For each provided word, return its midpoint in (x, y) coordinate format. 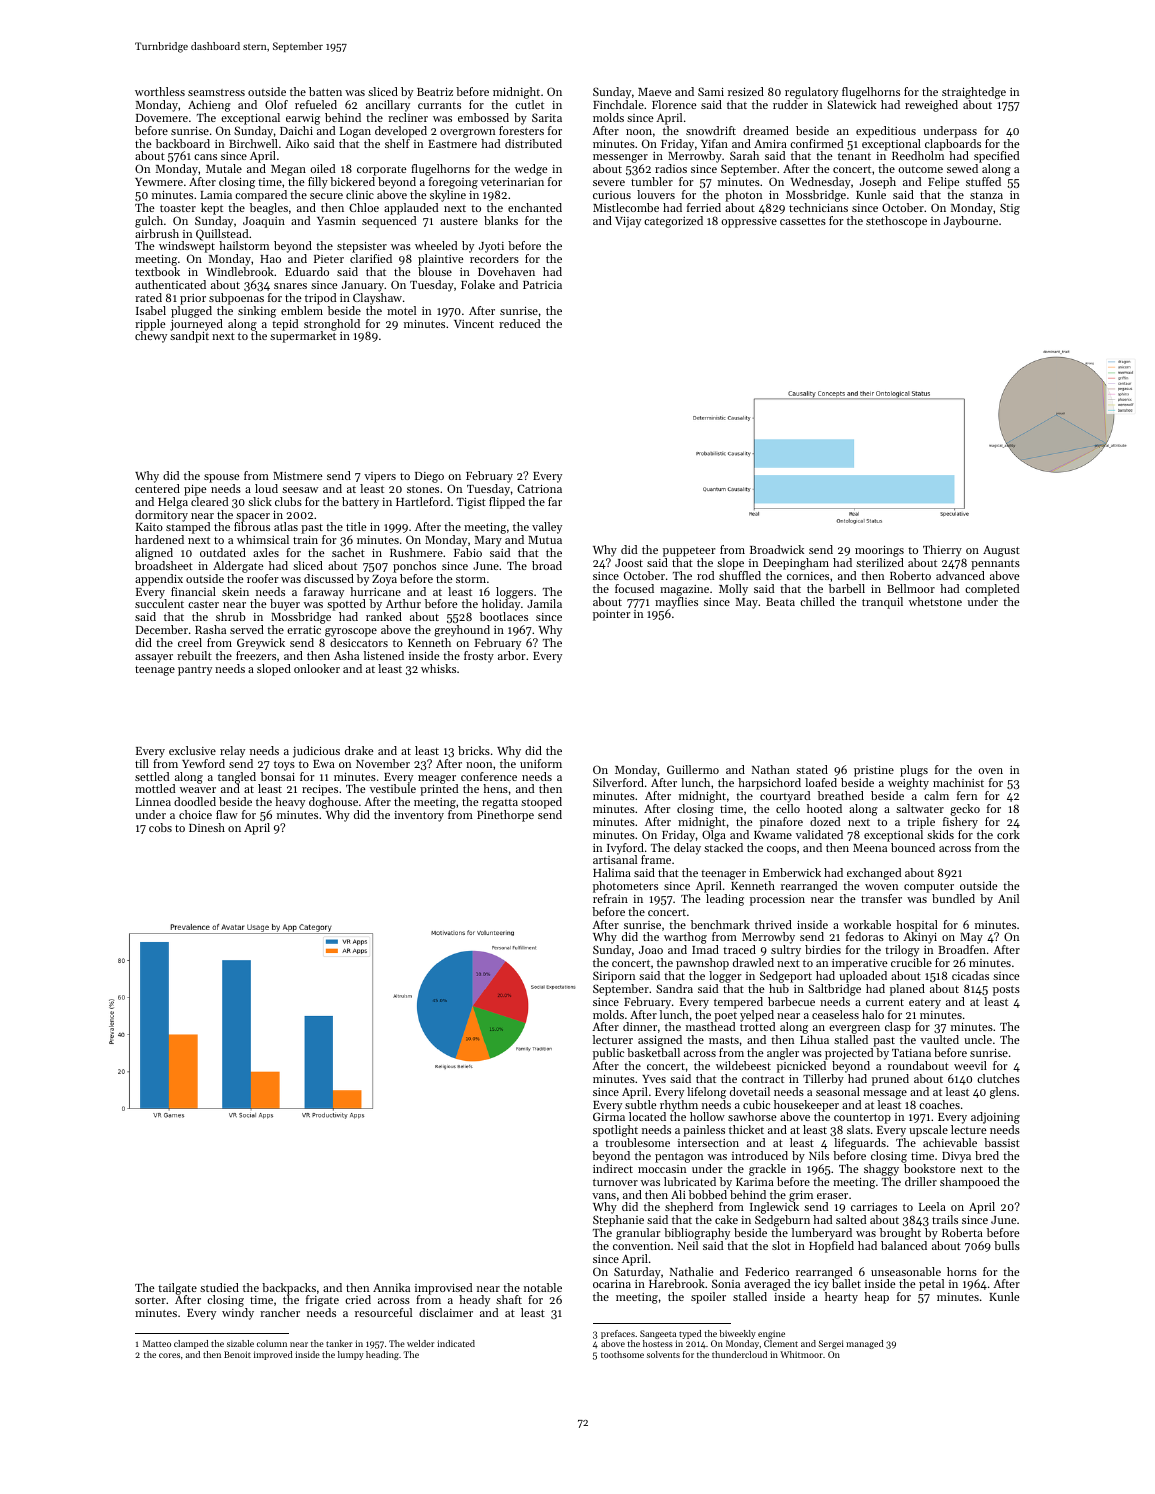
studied (219, 1287)
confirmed (817, 143)
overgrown (467, 133)
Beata (780, 602)
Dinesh (207, 827)
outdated (223, 552)
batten (325, 91)
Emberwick (792, 872)
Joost (629, 563)
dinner (640, 1026)
